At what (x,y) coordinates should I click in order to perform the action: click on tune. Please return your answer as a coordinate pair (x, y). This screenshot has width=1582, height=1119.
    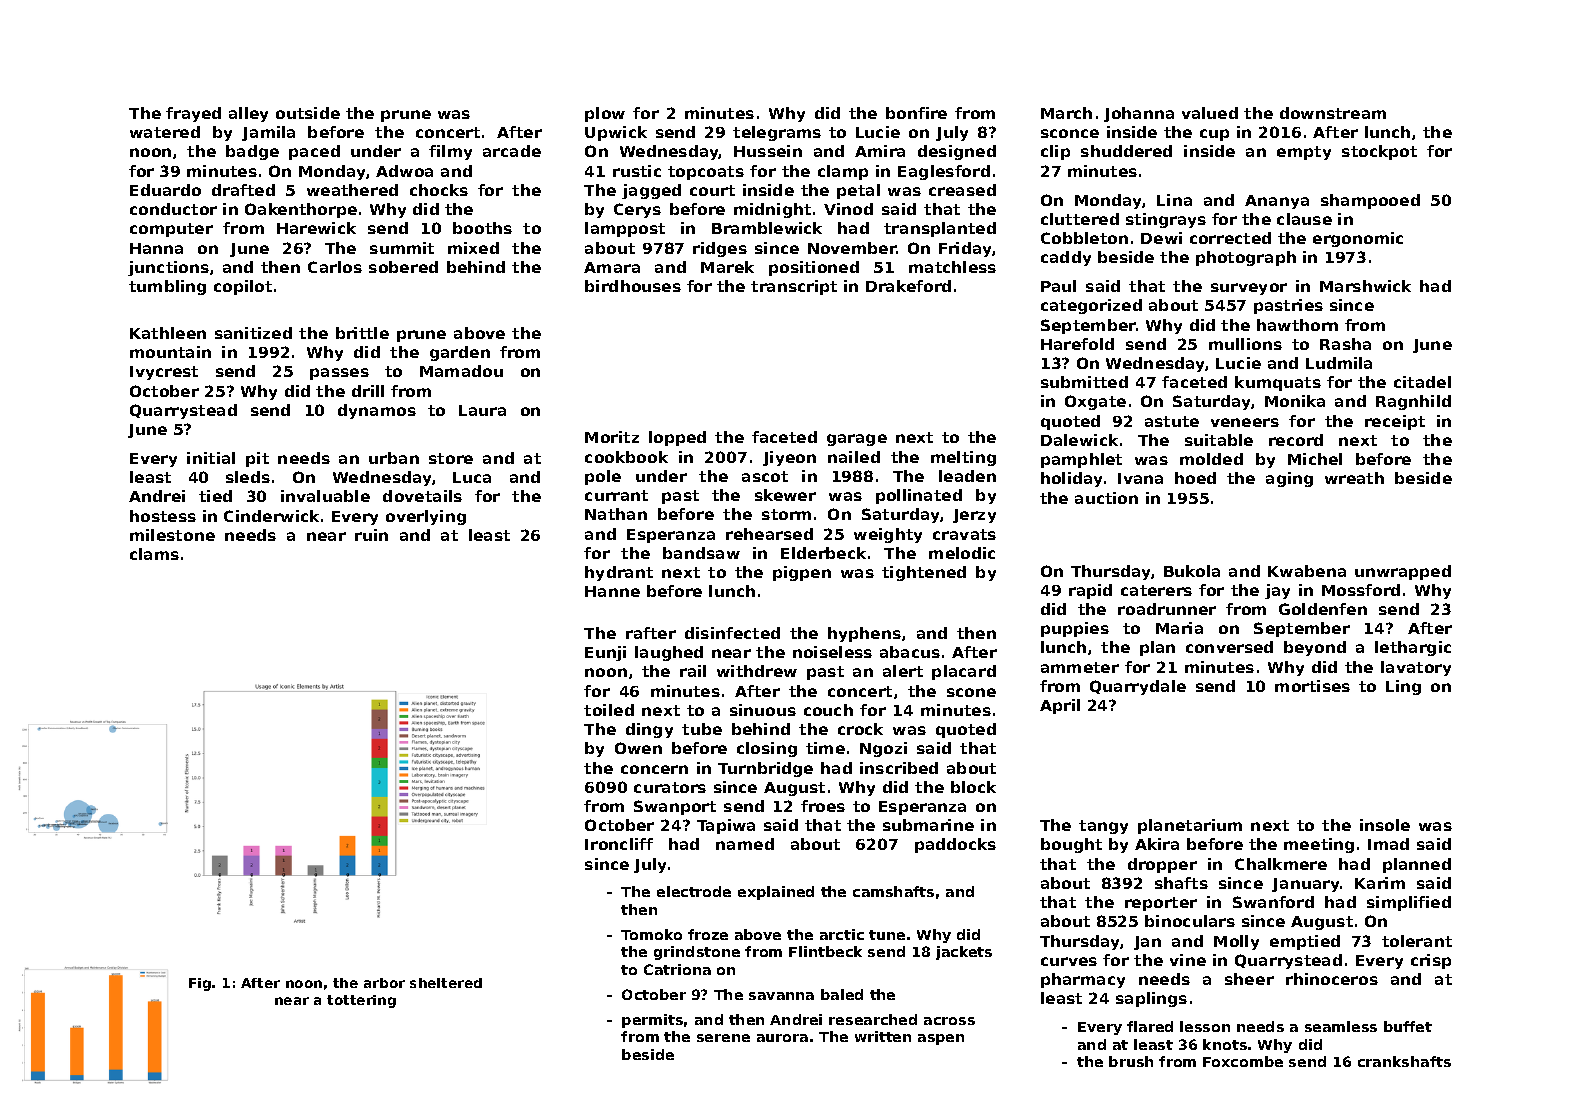
    Looking at the image, I should click on (887, 935).
